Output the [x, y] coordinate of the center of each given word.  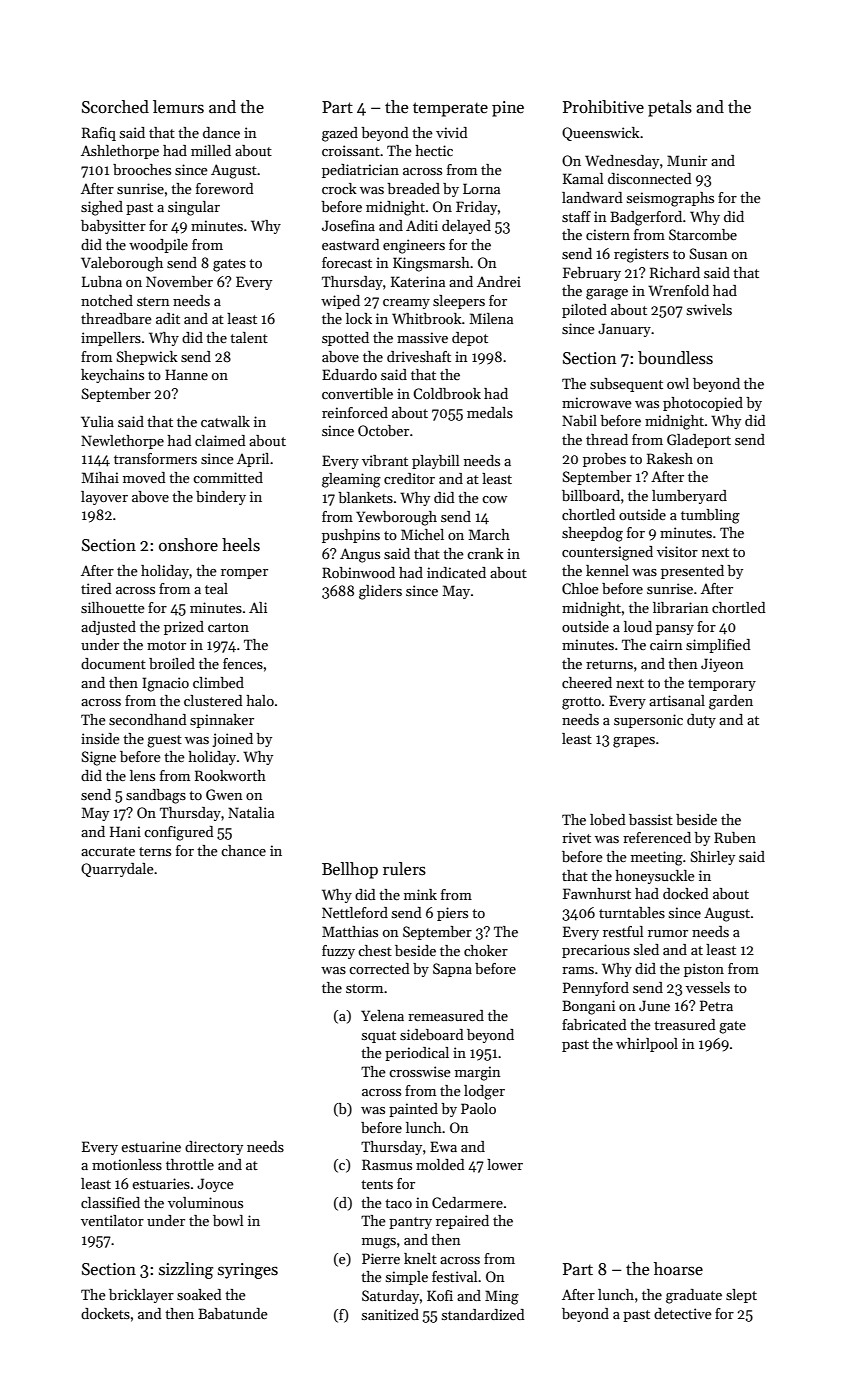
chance [243, 850]
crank [485, 553]
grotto [581, 703]
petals [670, 108]
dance [221, 132]
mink [420, 894]
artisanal [677, 700]
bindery [221, 498]
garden [731, 702]
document [113, 663]
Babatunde [233, 1313]
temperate [450, 109]
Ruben [735, 837]
